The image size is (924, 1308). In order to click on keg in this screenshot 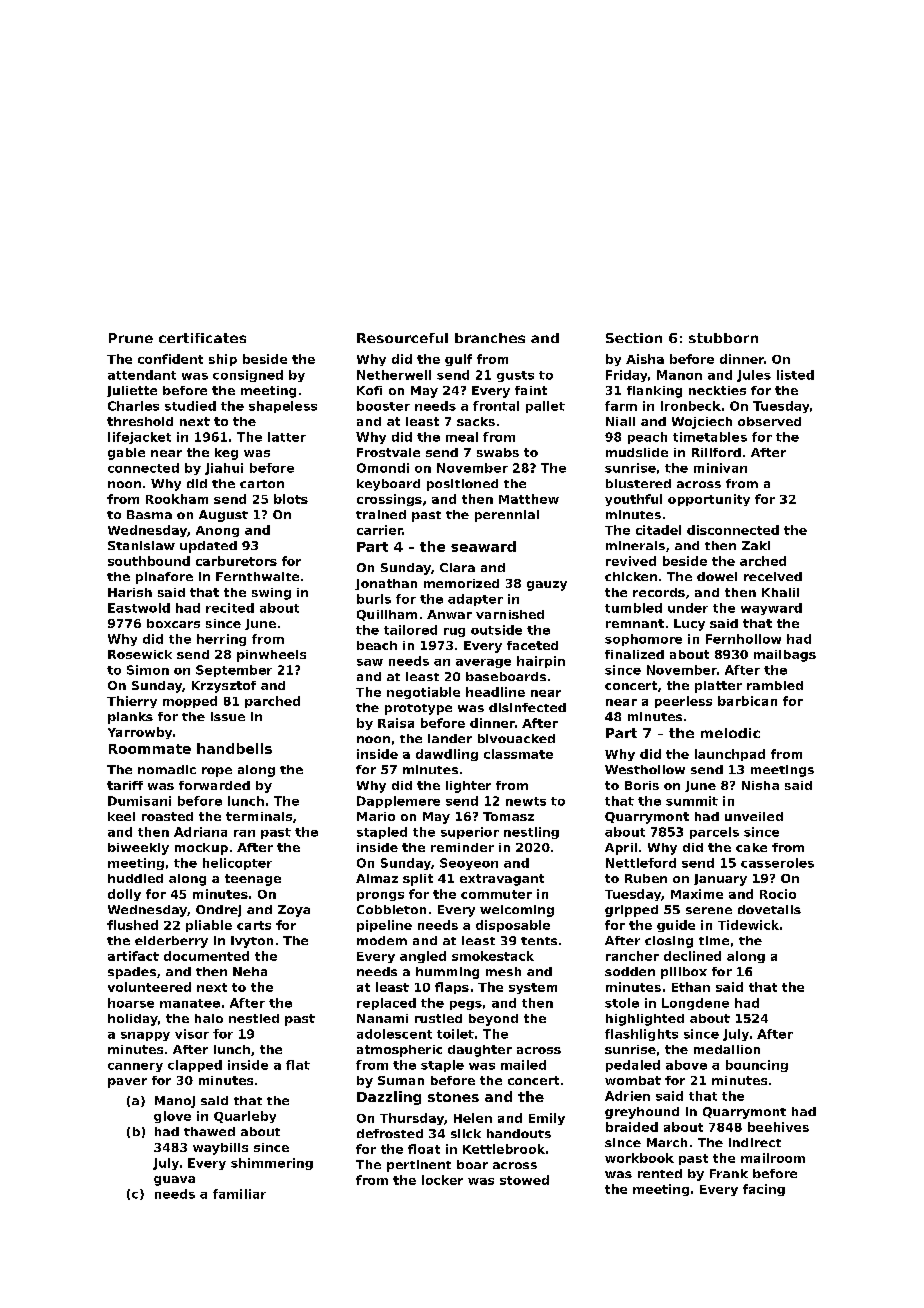, I will do `click(226, 454)`.
